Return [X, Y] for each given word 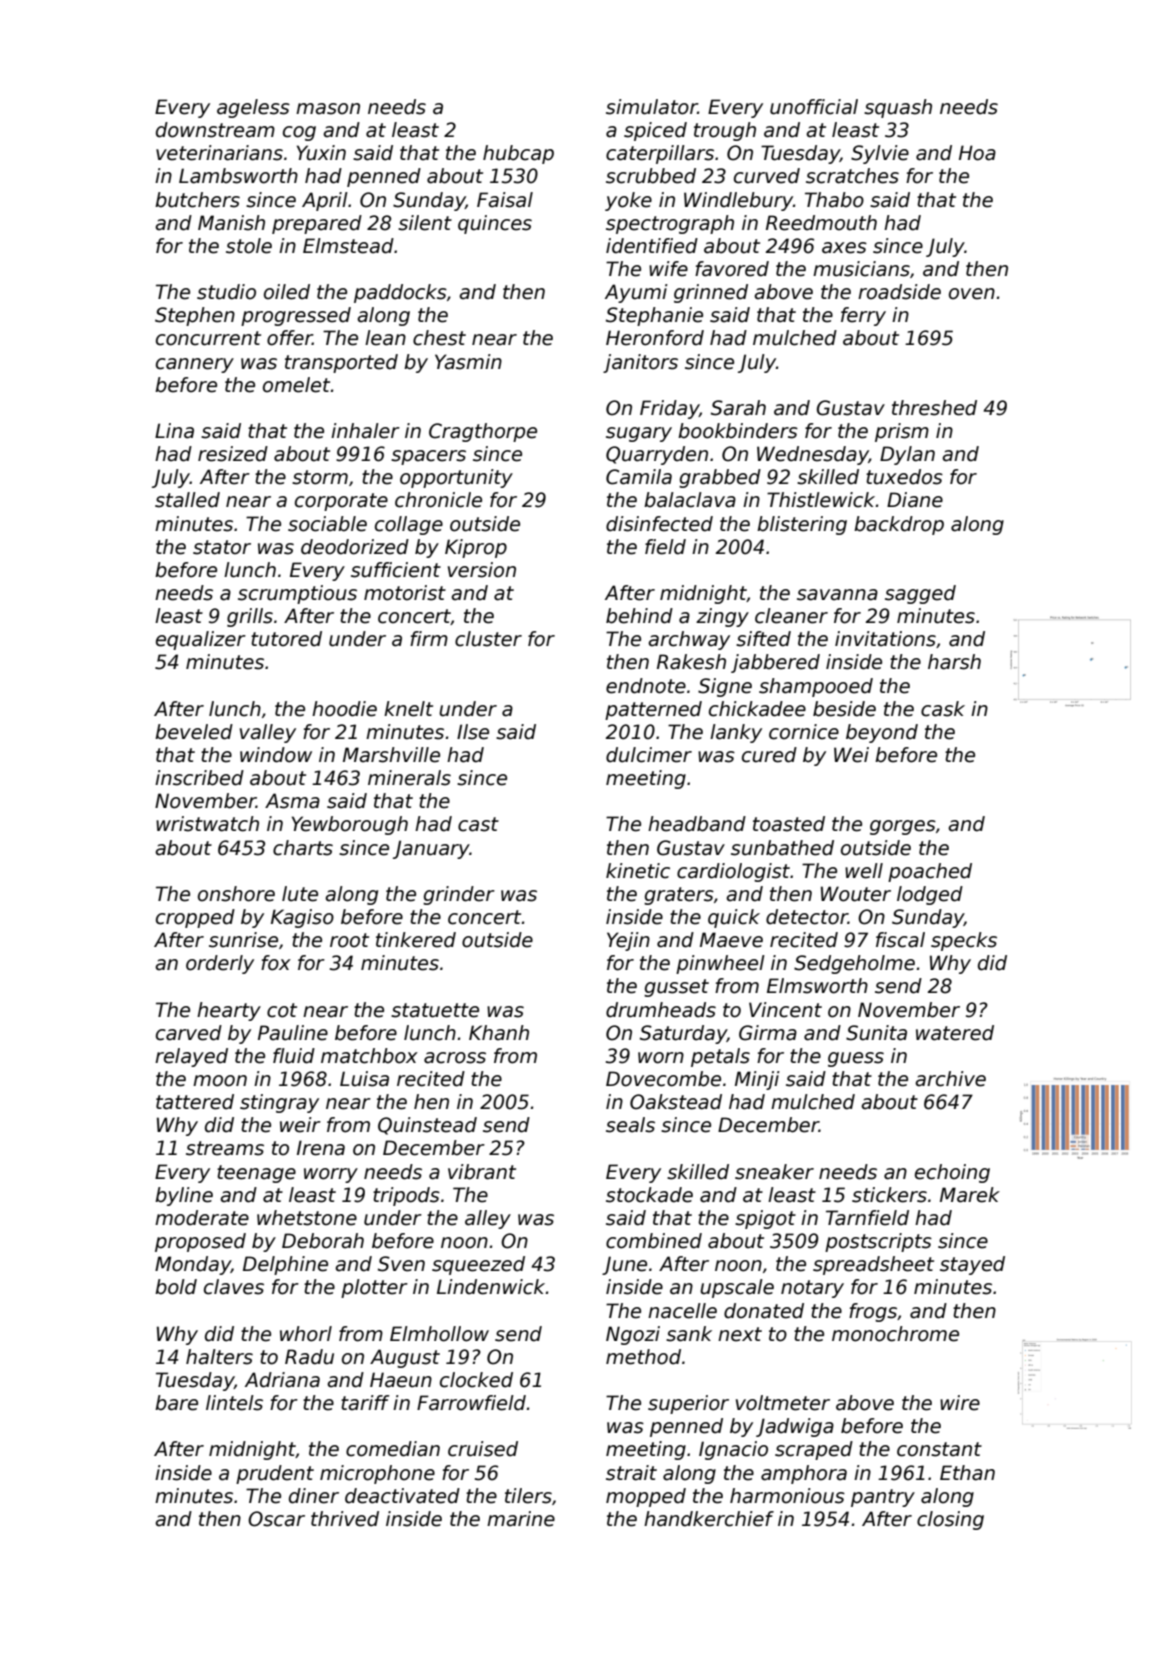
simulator [652, 107]
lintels [234, 1403]
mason [328, 109]
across [455, 1058]
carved [189, 1033]
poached [930, 872]
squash [898, 108]
